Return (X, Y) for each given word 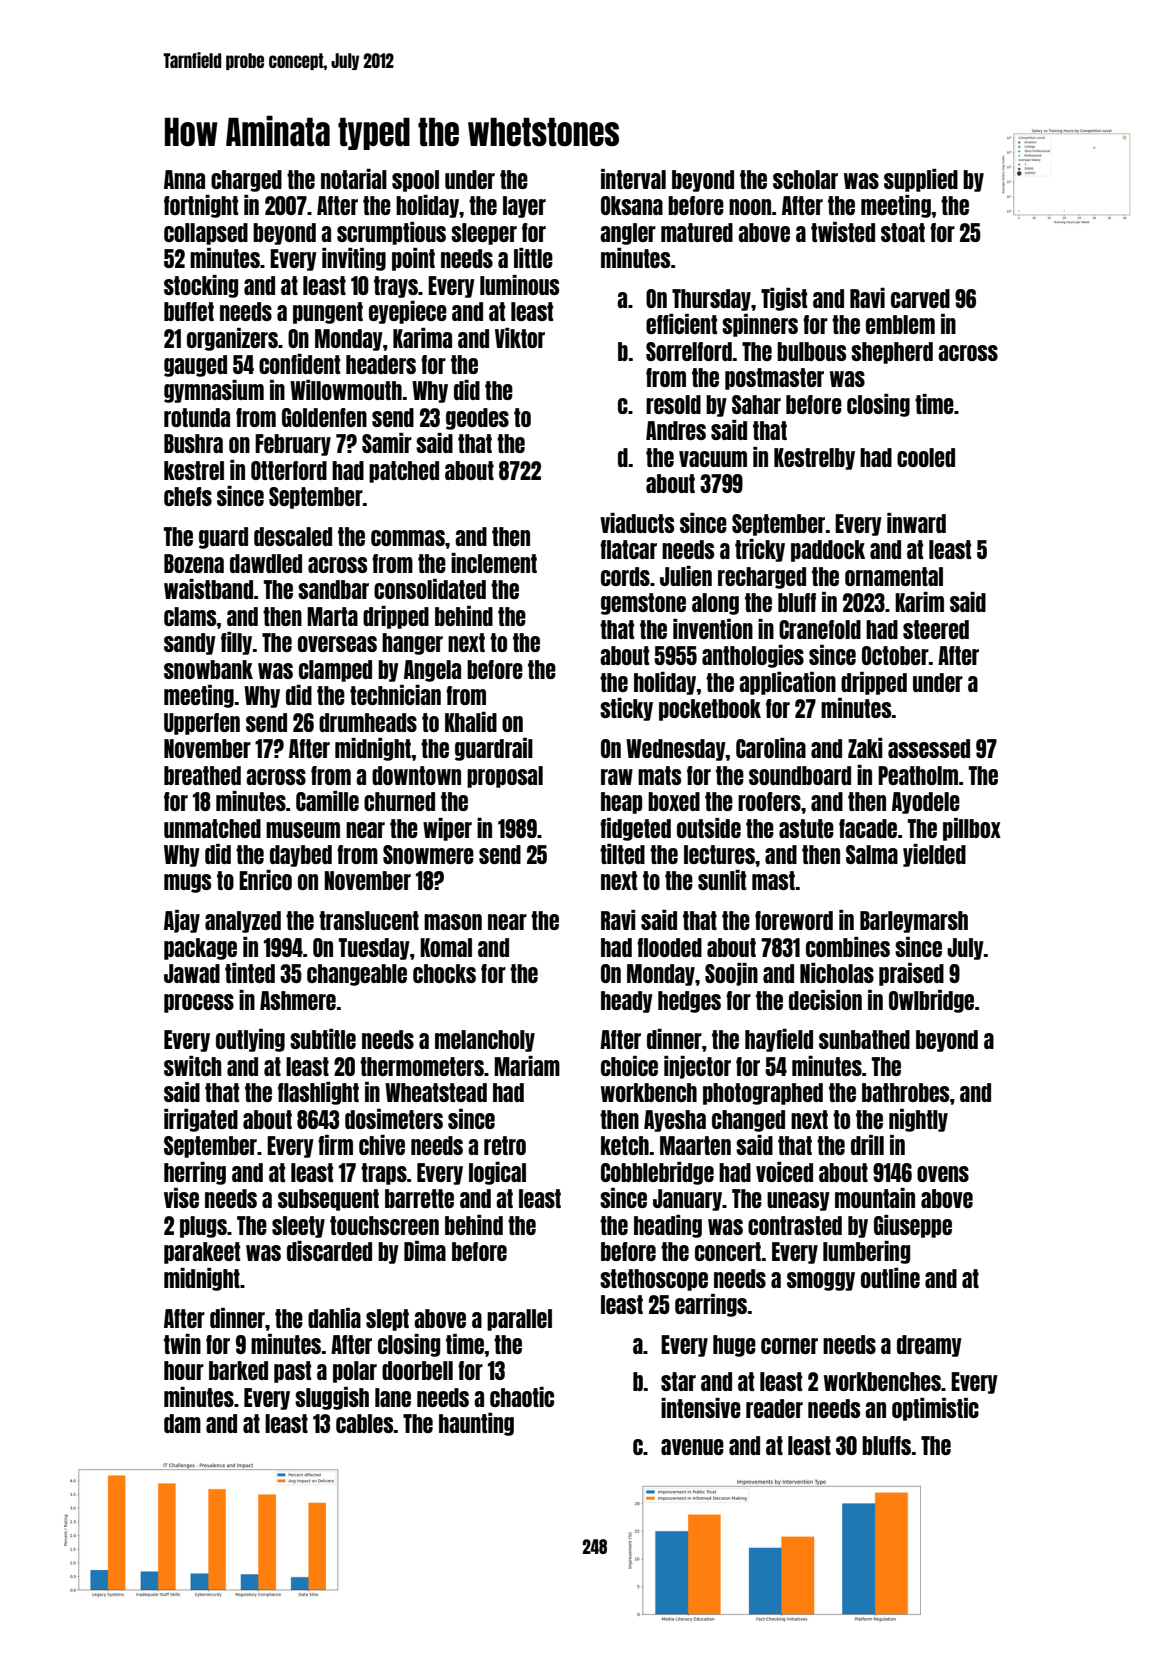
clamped (335, 671)
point (413, 259)
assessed (929, 748)
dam (182, 1423)
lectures (719, 854)
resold (673, 404)
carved (920, 298)
